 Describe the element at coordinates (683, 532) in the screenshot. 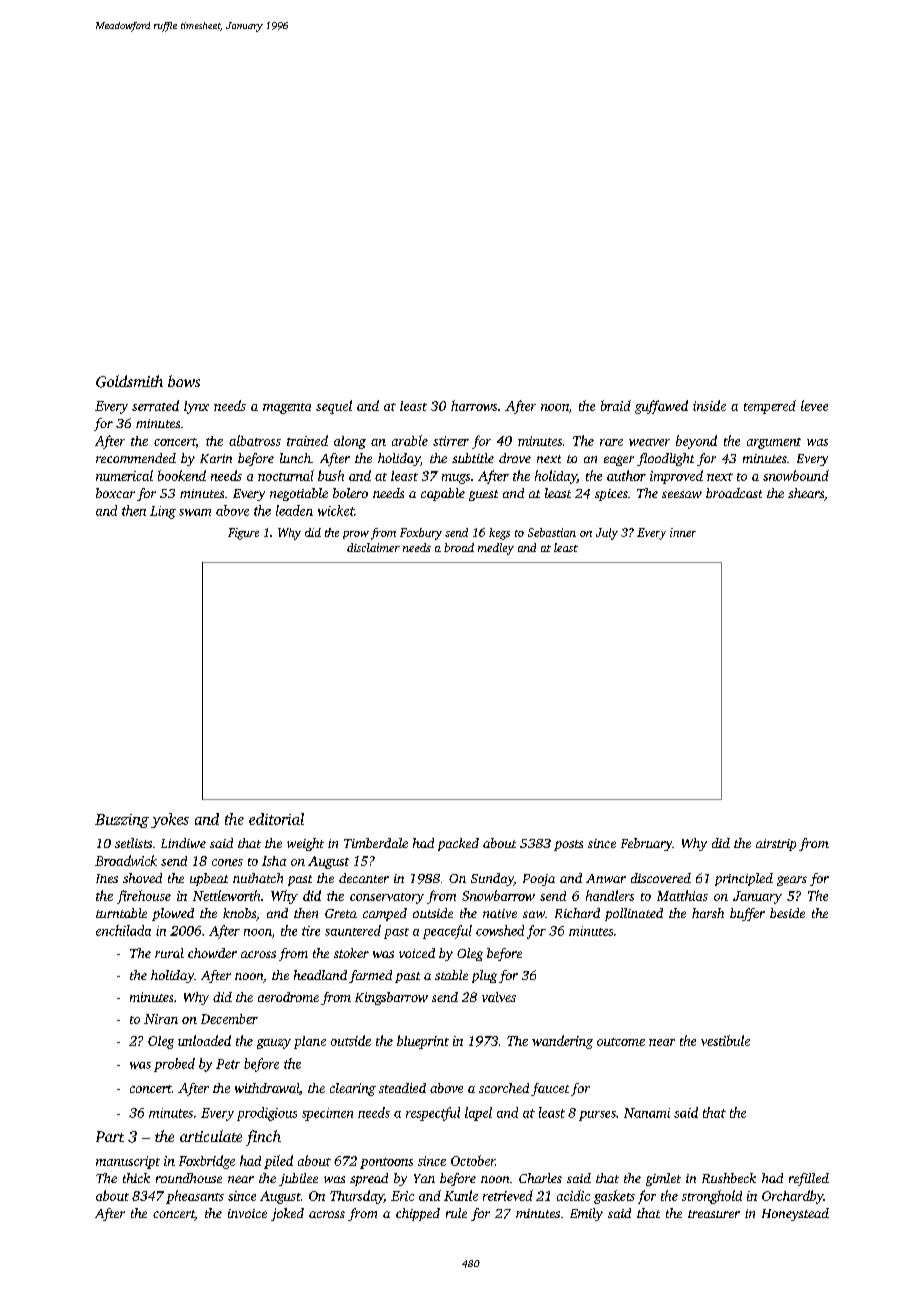

I see `inner` at that location.
